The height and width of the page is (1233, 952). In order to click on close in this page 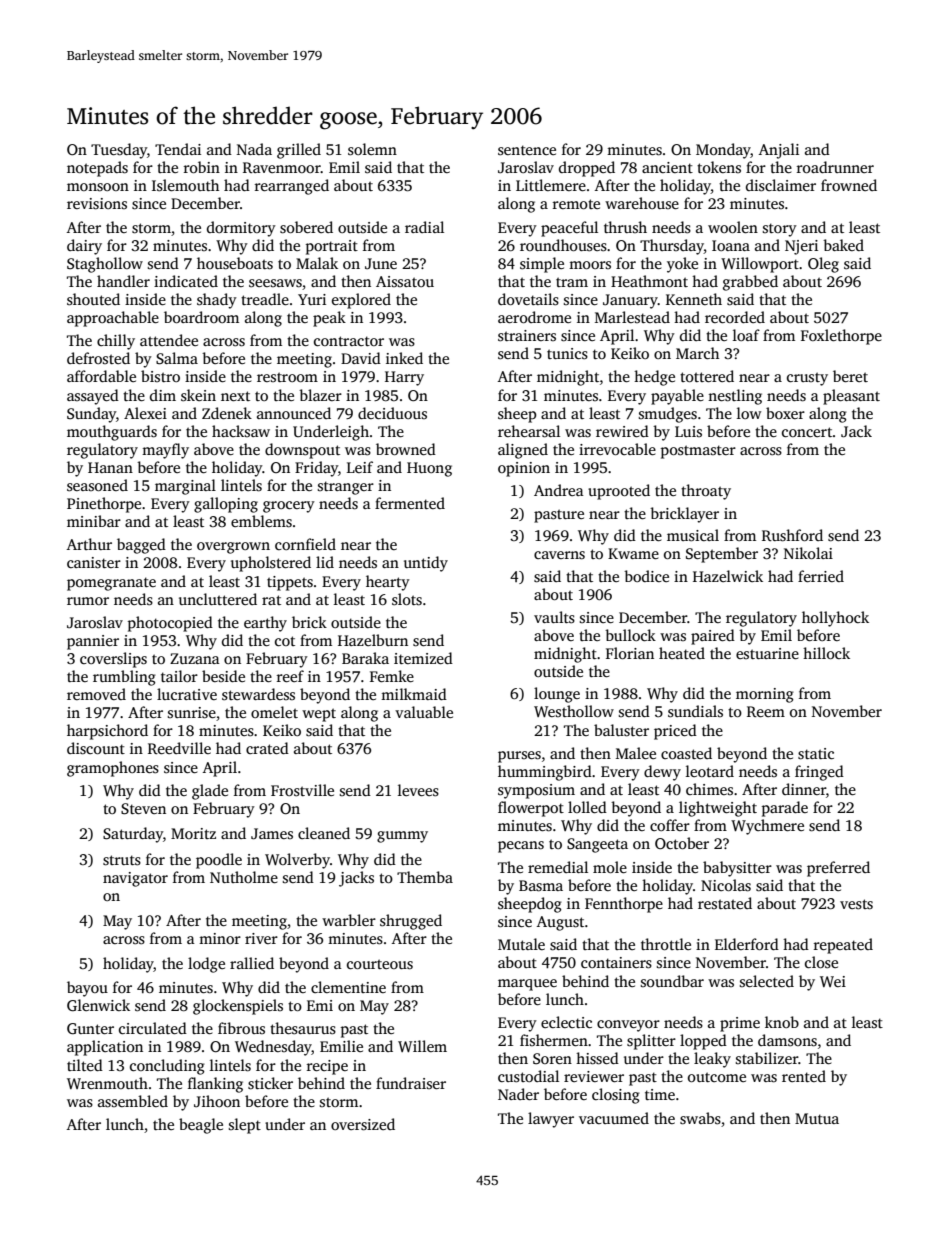, I will do `click(821, 962)`.
